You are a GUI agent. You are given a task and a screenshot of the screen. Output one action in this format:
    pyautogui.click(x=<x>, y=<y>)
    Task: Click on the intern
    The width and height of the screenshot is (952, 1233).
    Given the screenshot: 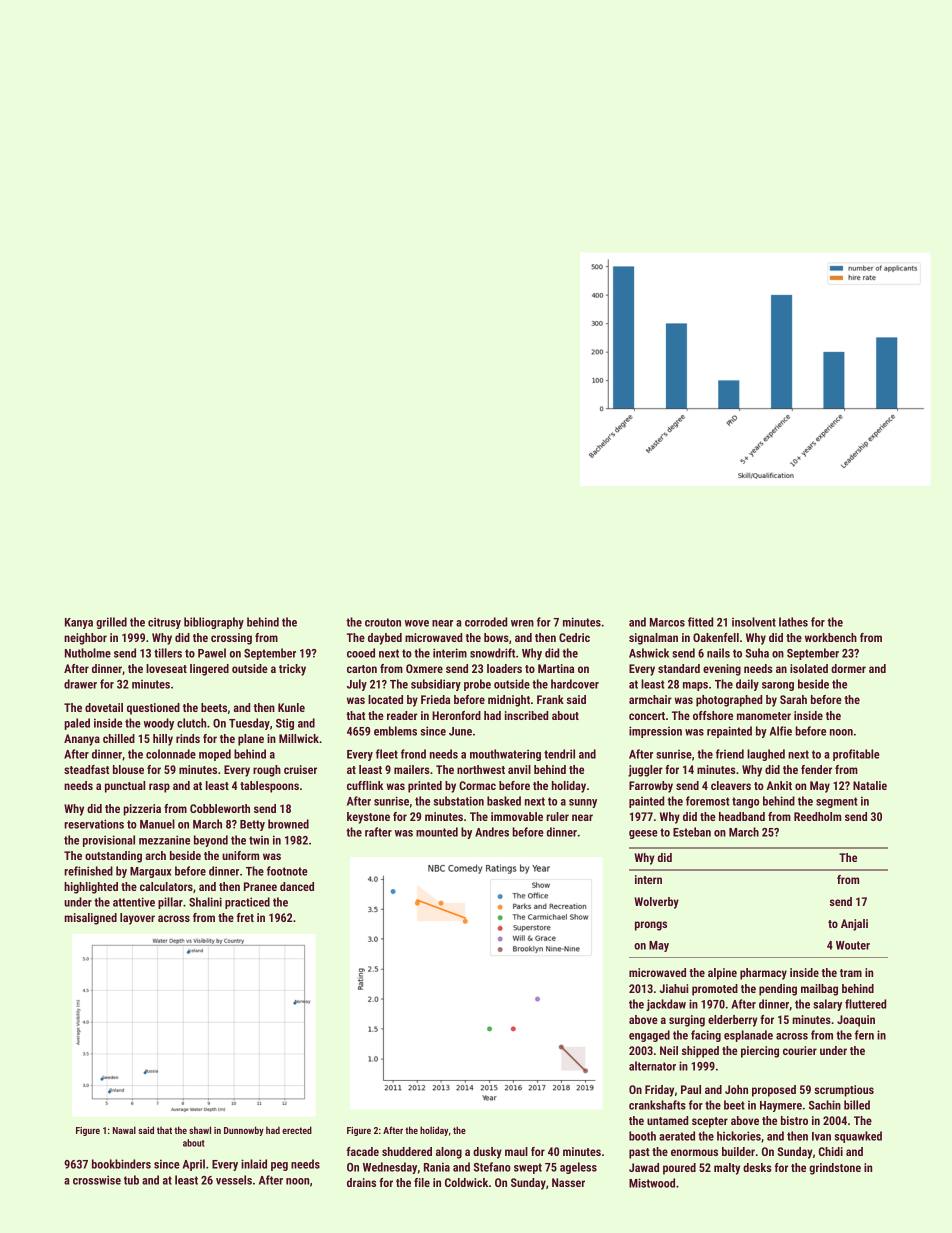 What is the action you would take?
    pyautogui.click(x=648, y=879)
